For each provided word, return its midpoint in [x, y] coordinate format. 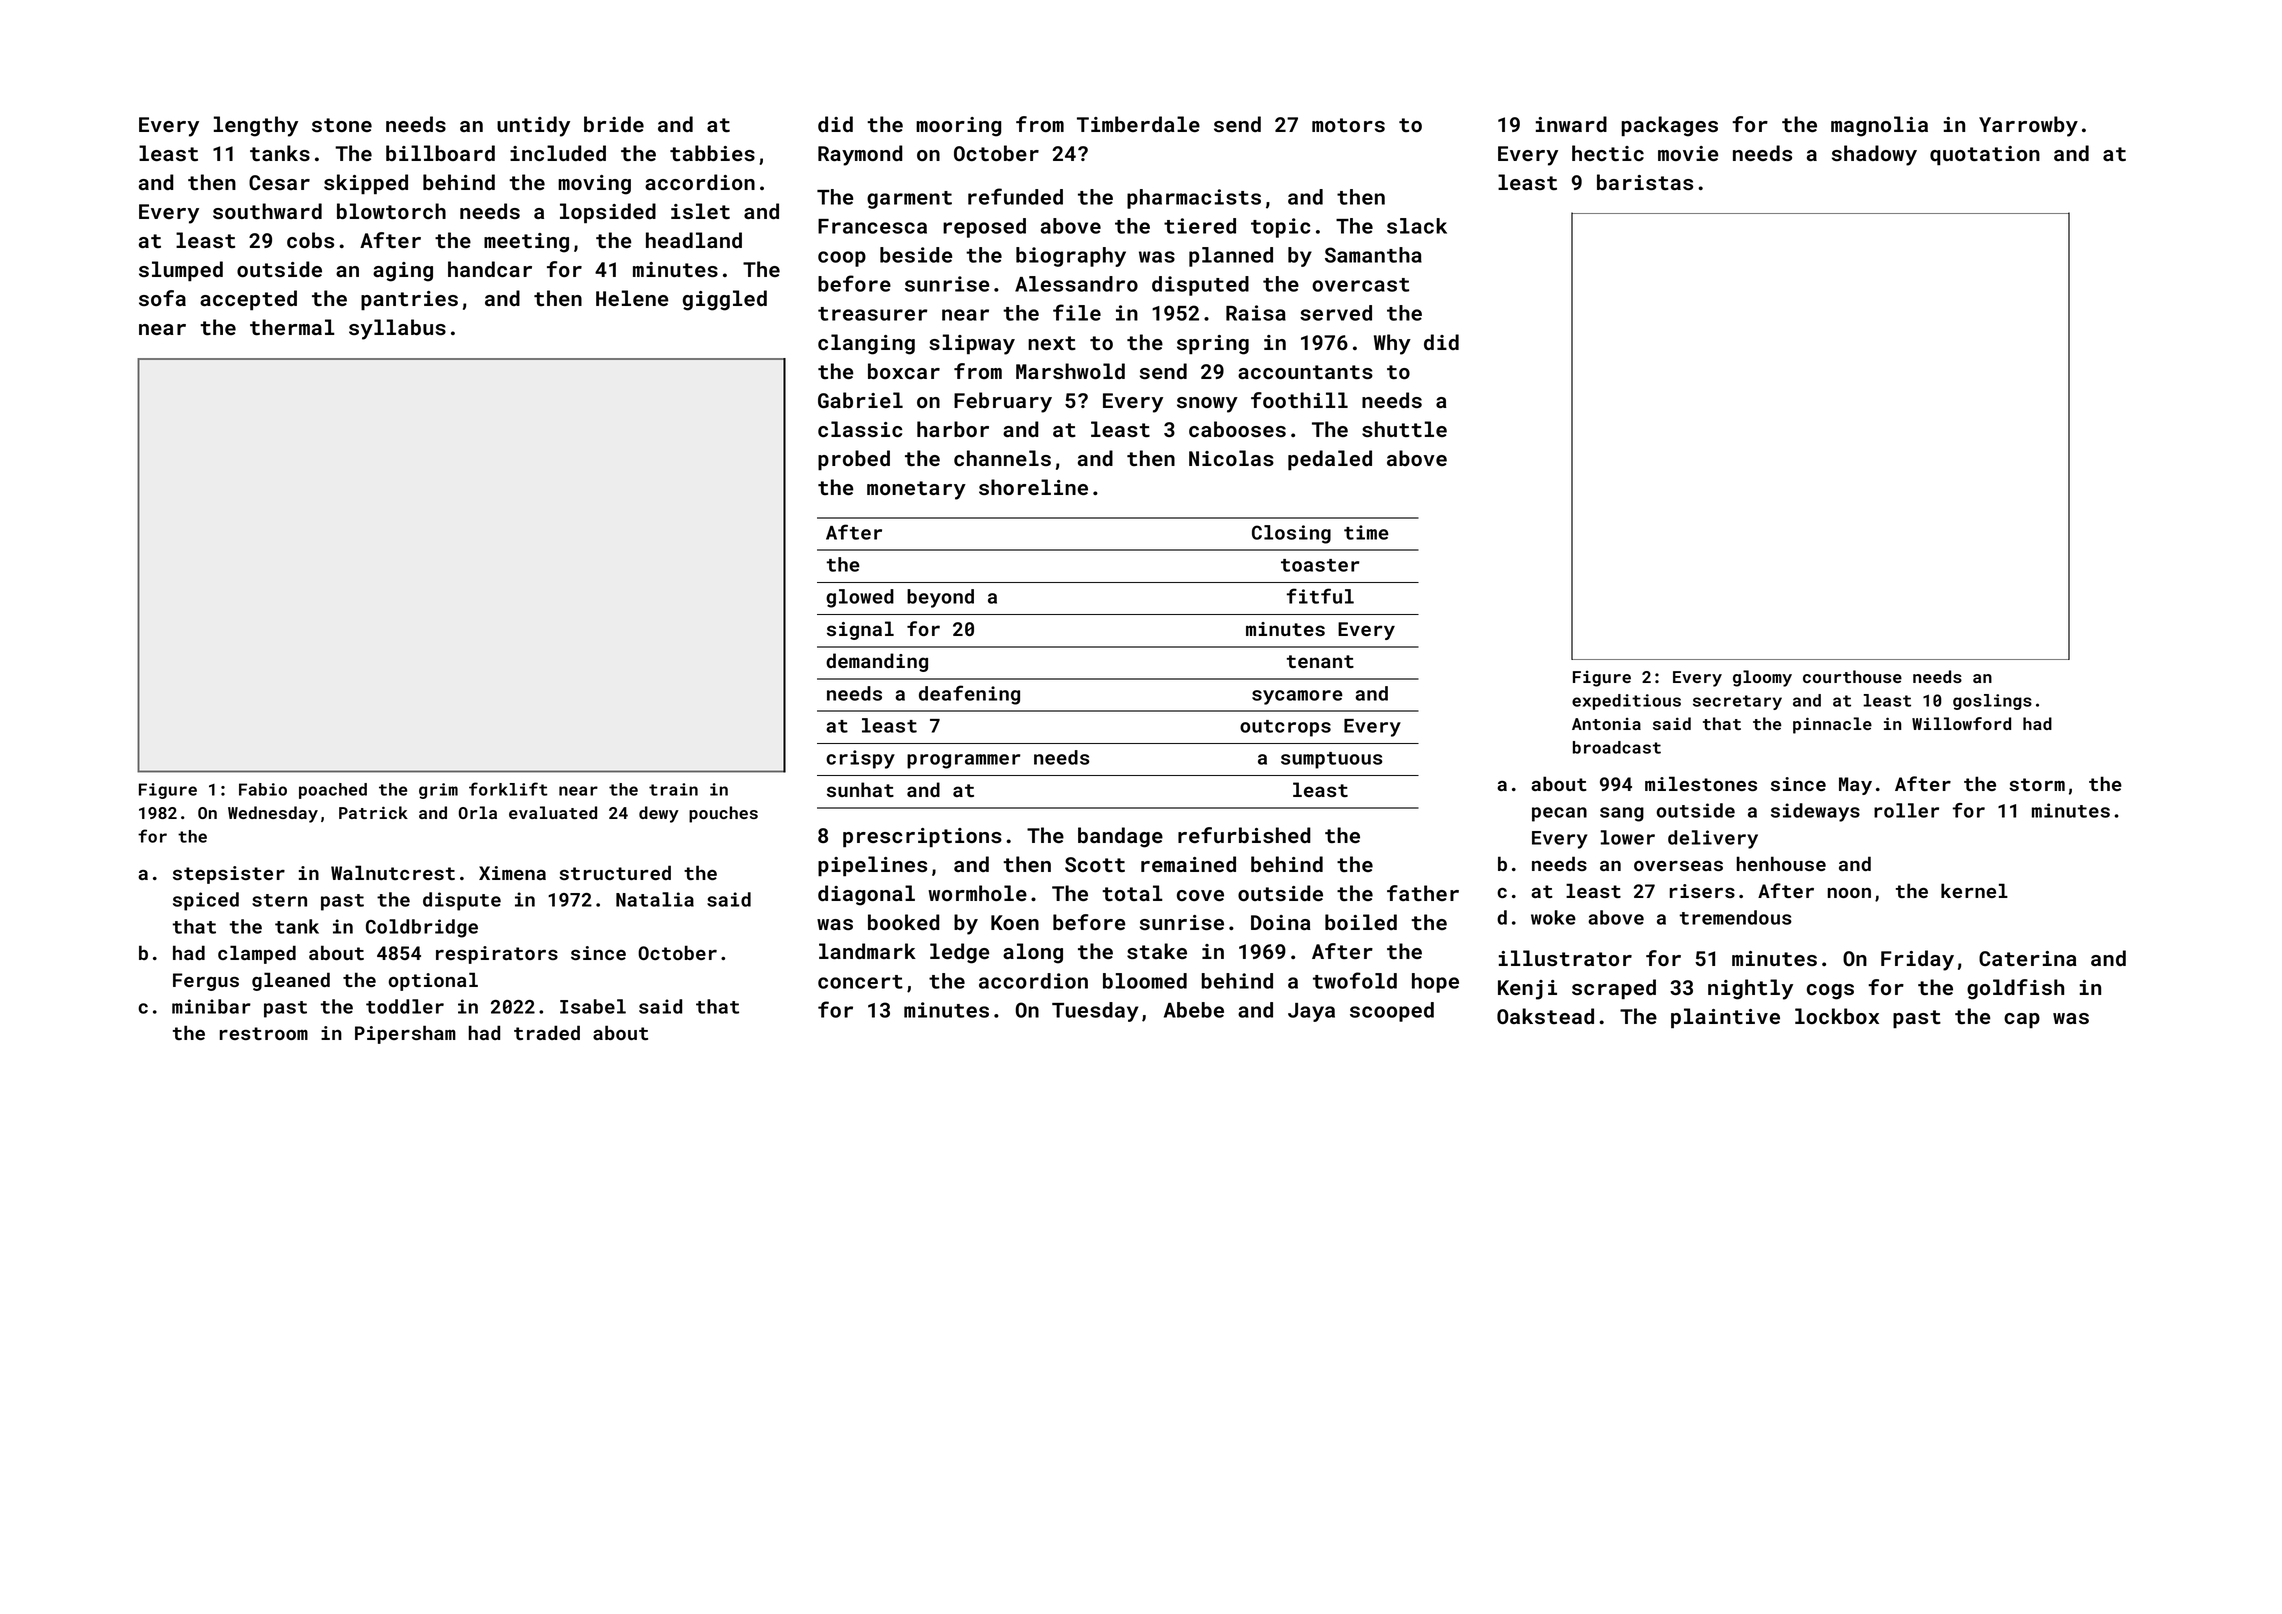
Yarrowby [2028, 126]
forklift [508, 789]
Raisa [1256, 313]
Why [1392, 344]
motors [1348, 125]
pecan [1559, 814]
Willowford [1961, 723]
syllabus [397, 329]
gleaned [291, 981]
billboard [440, 153]
